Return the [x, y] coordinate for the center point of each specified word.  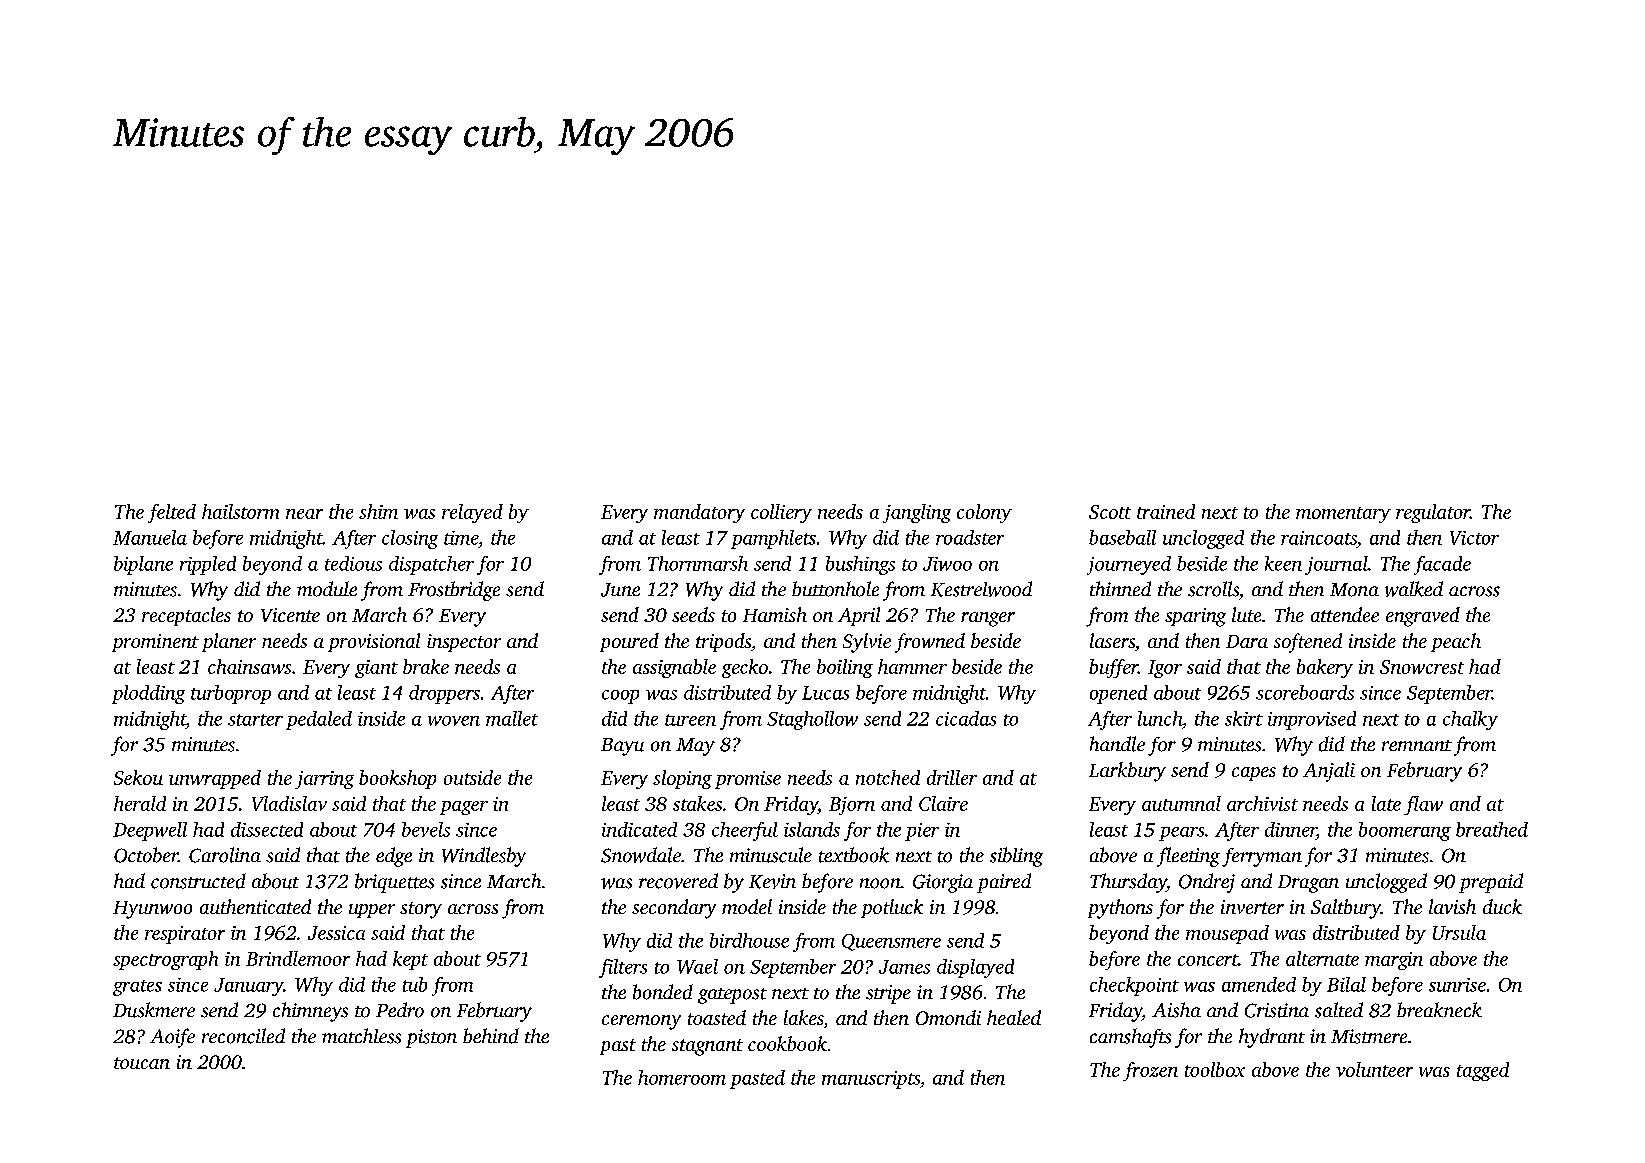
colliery [781, 513]
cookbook [787, 1043]
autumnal [1181, 803]
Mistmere [1369, 1036]
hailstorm [240, 511]
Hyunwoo [152, 910]
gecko [745, 668]
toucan [142, 1063]
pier [922, 832]
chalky [1470, 720]
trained [1166, 511]
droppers [444, 694]
